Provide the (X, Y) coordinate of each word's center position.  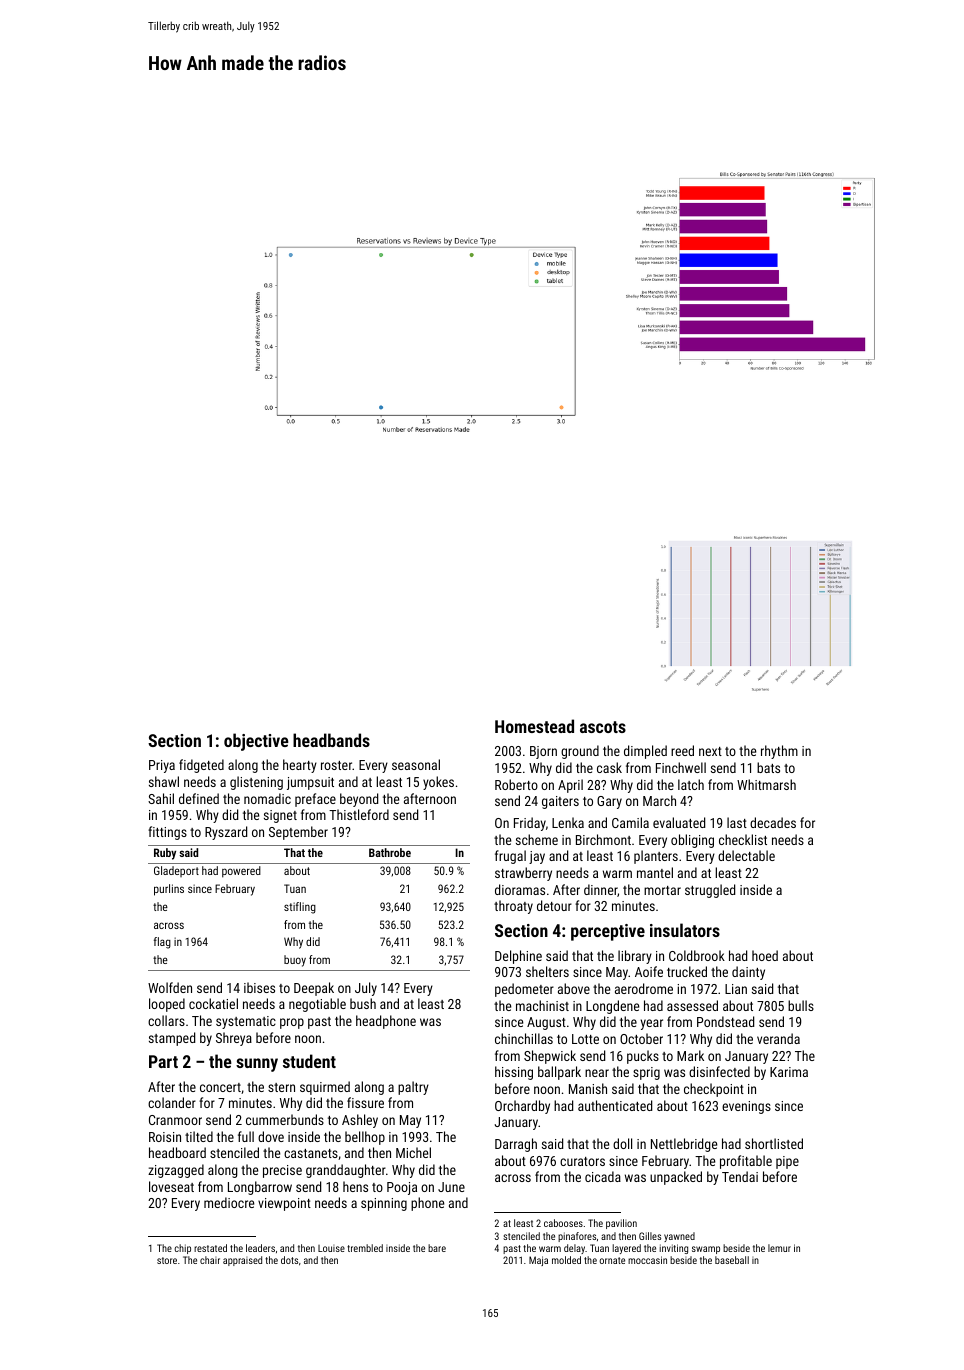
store (167, 1260)
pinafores (577, 1237)
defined (199, 798)
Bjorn (543, 752)
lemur (779, 1248)
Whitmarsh (766, 784)
